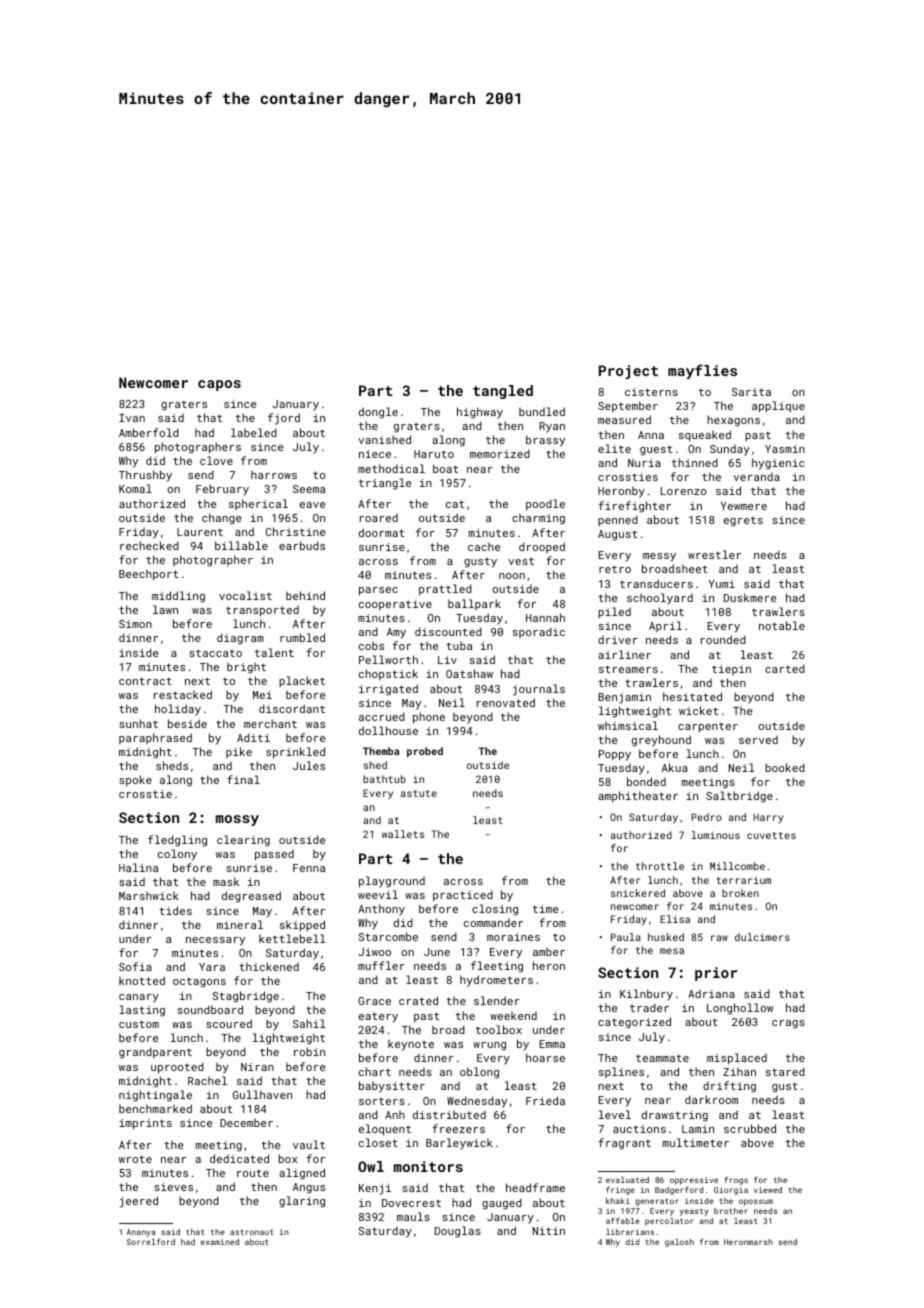 The height and width of the page is (1308, 924). Describe the element at coordinates (220, 1242) in the page. I see `examined` at that location.
